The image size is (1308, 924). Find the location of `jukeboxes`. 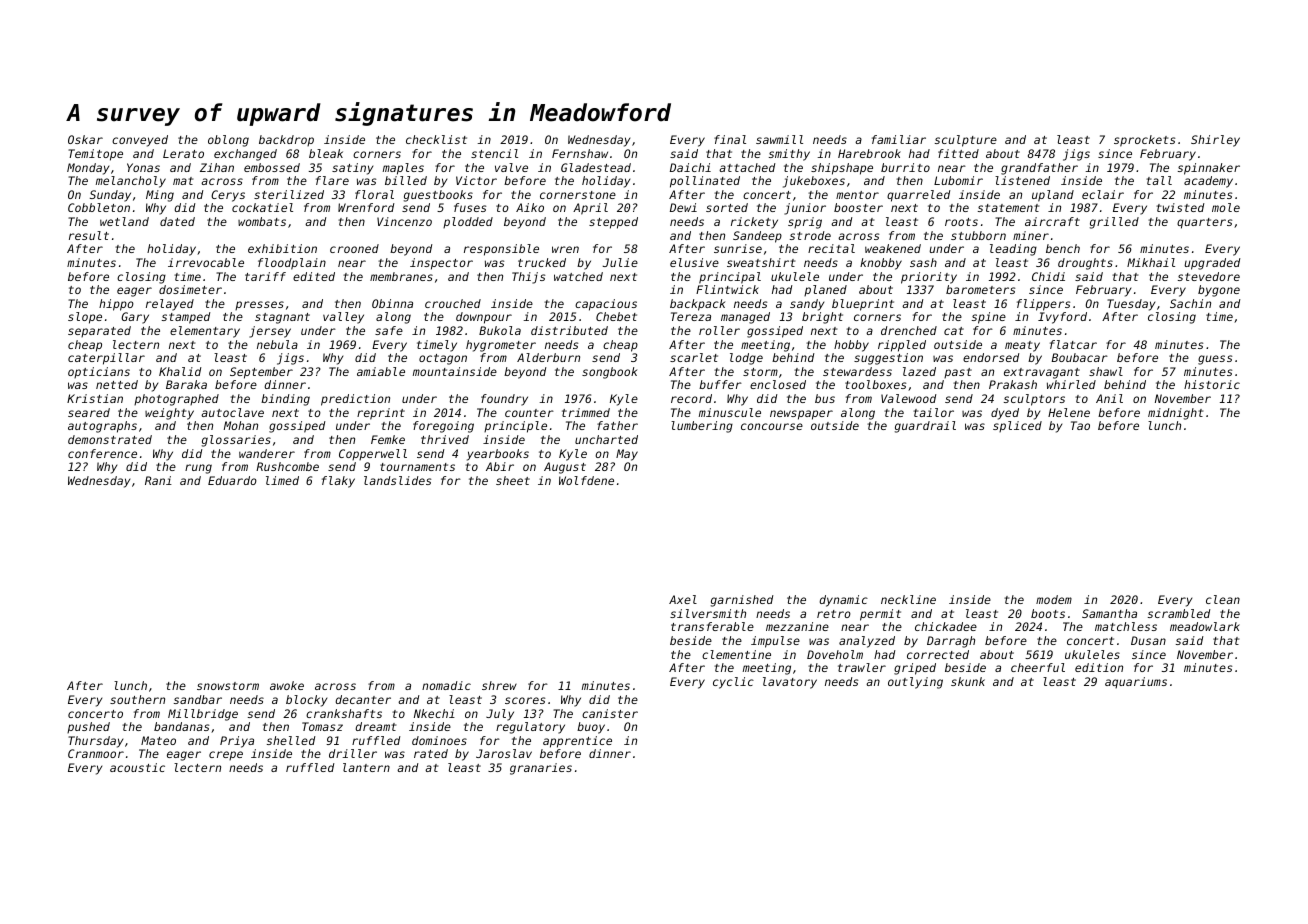

jukeboxes is located at coordinates (814, 182).
